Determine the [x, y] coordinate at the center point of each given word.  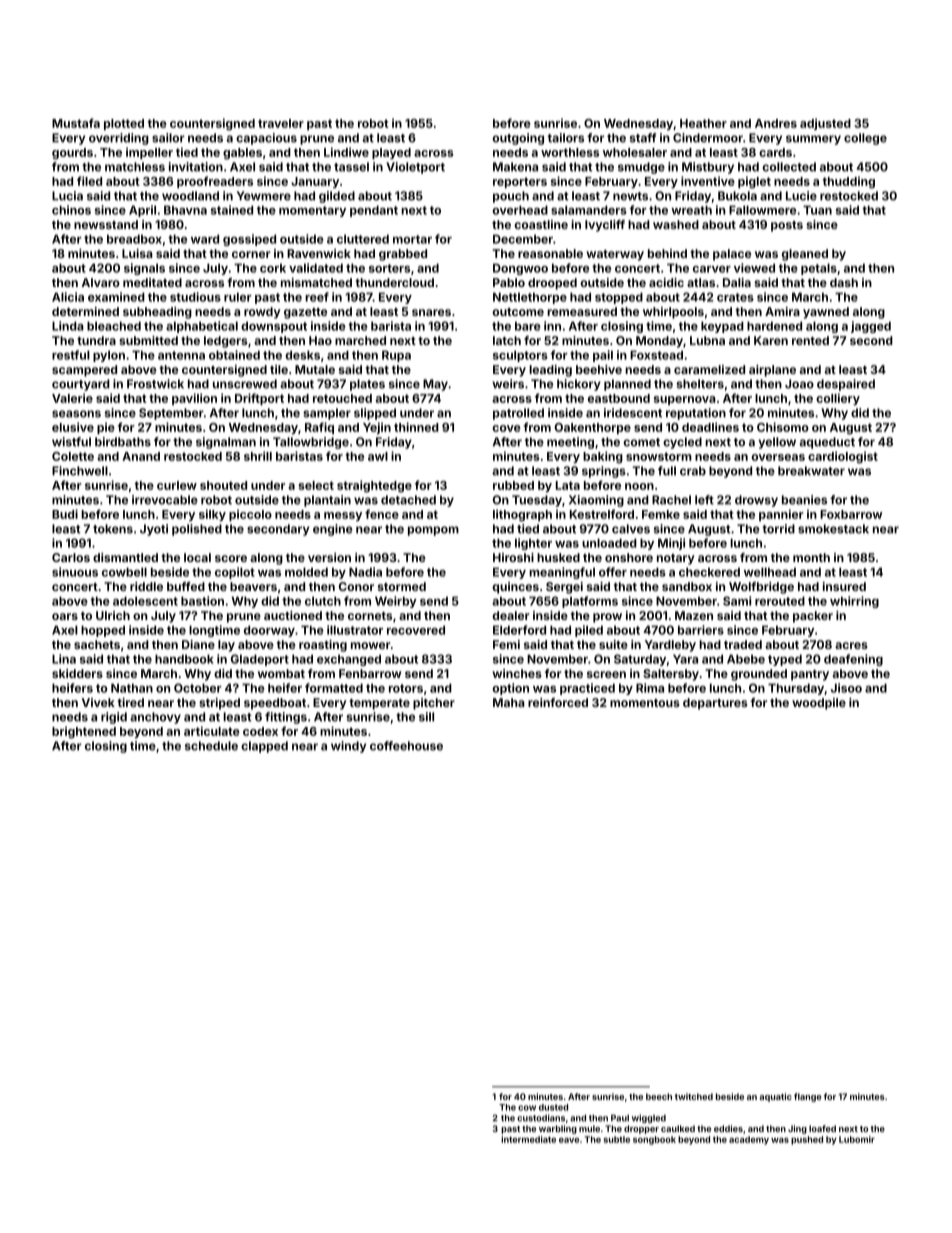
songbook [654, 1140]
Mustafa [76, 123]
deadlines [710, 427]
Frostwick [155, 384]
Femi [506, 644]
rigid [114, 718]
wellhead [770, 572]
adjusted [825, 124]
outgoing [518, 139]
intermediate [528, 1139]
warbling [558, 1129]
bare [528, 326]
